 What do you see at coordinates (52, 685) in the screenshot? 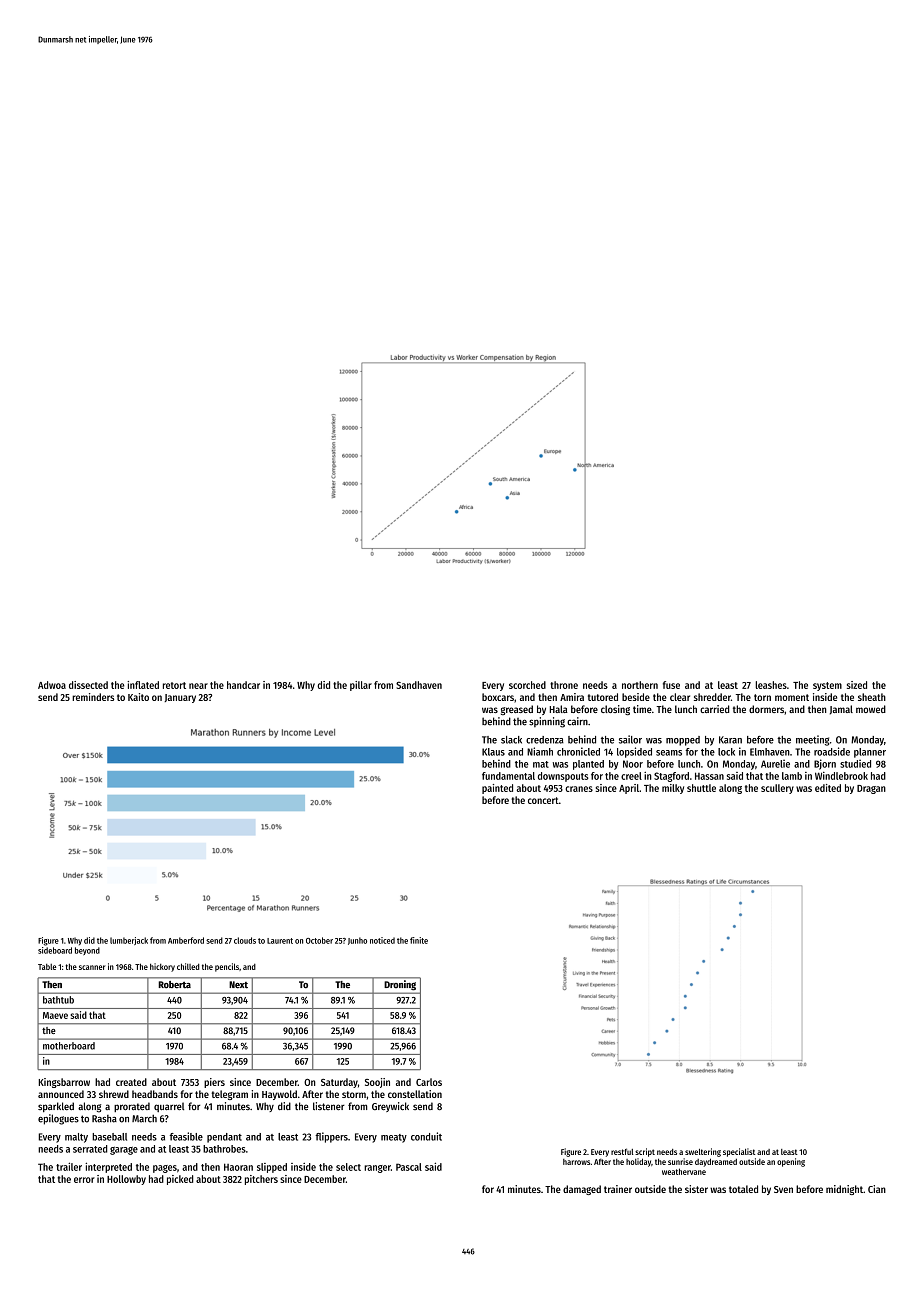
I see `Adwoa` at bounding box center [52, 685].
